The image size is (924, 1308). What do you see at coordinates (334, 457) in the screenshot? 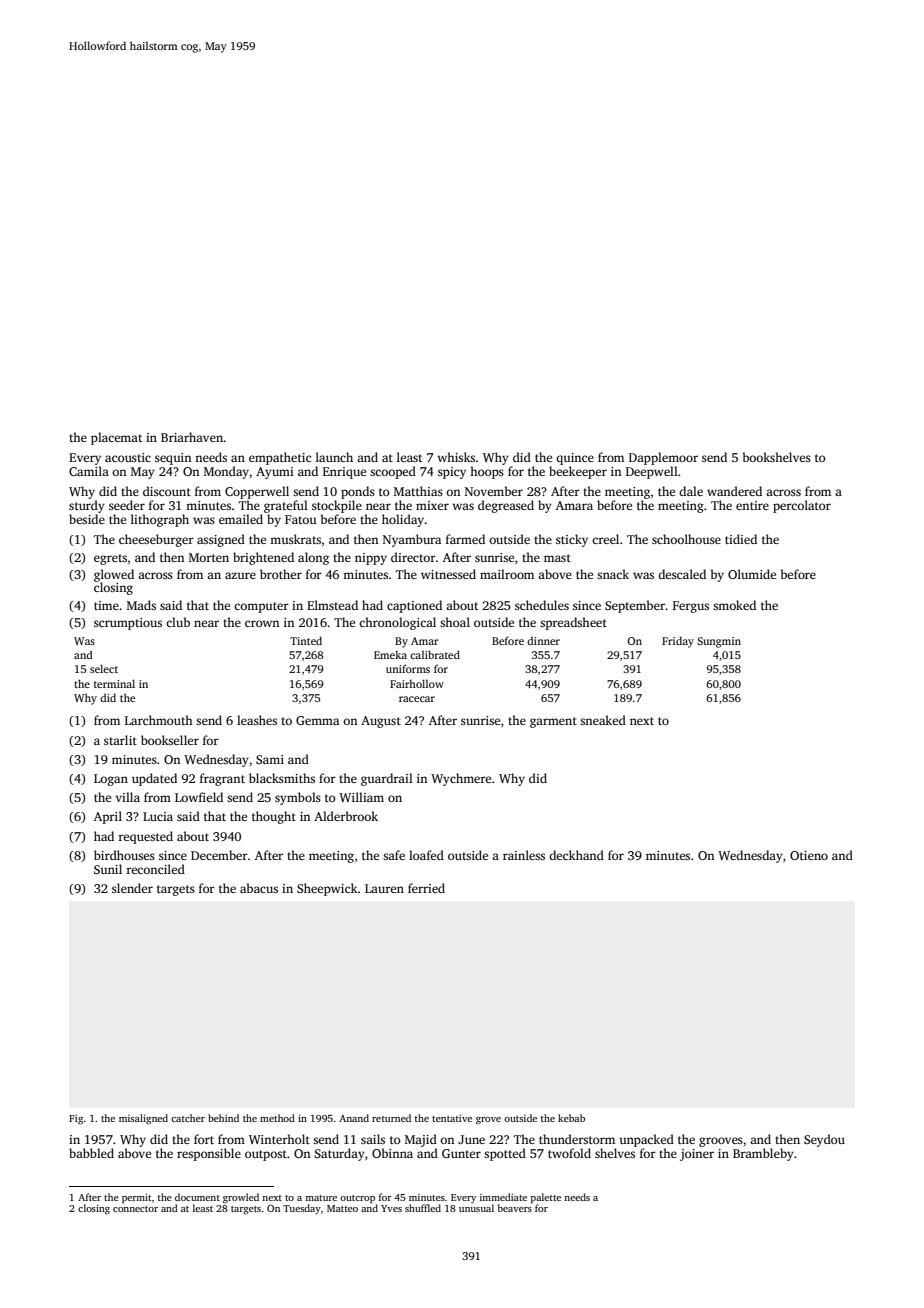
I see `launch` at bounding box center [334, 457].
